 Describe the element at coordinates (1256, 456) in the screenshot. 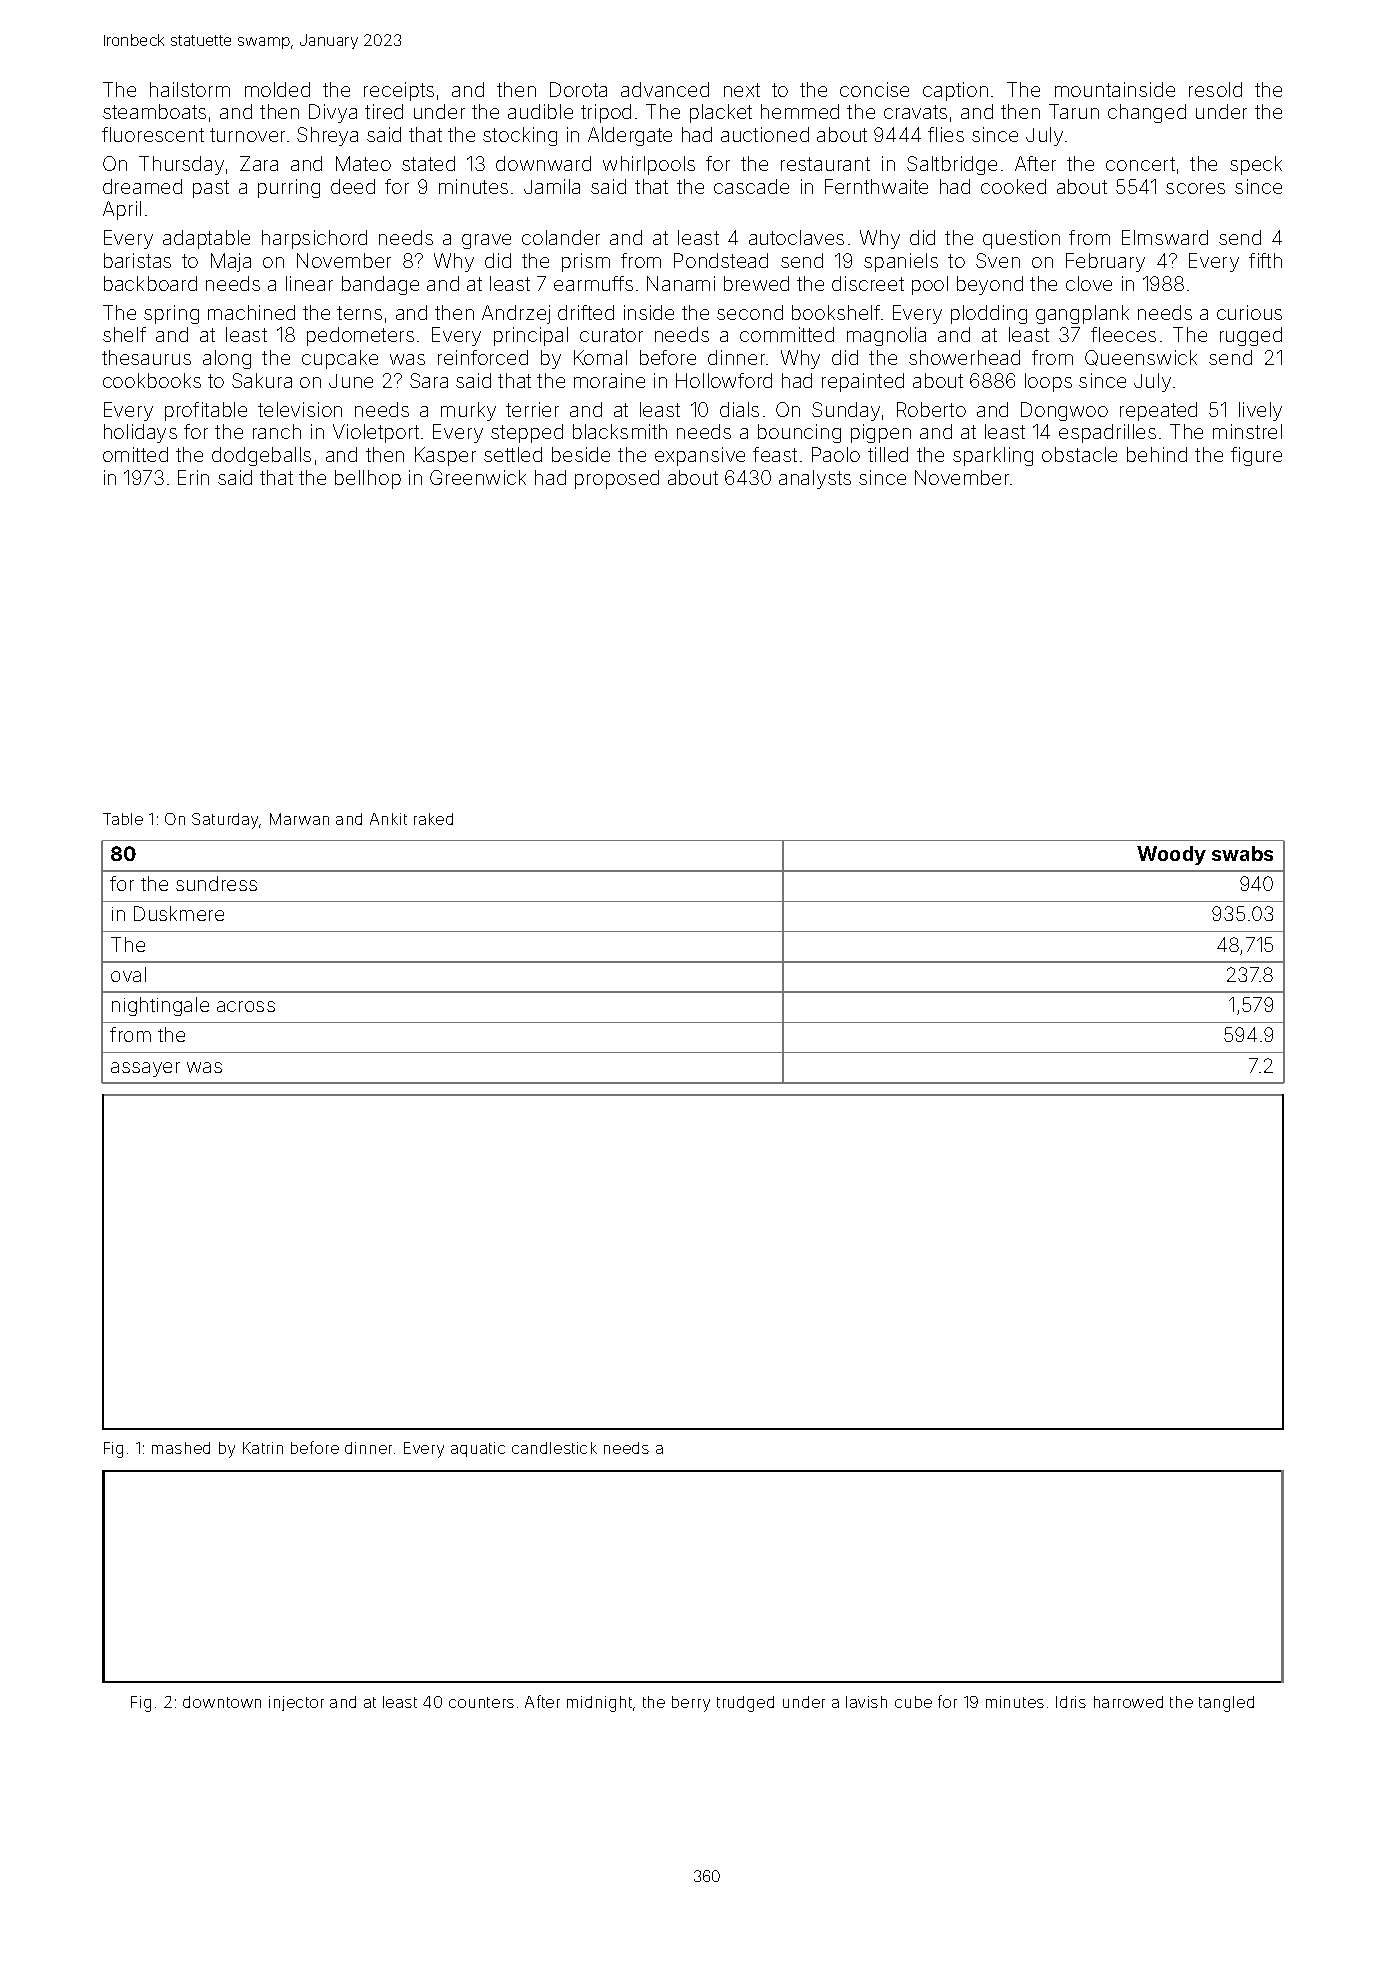

I see `figure` at that location.
